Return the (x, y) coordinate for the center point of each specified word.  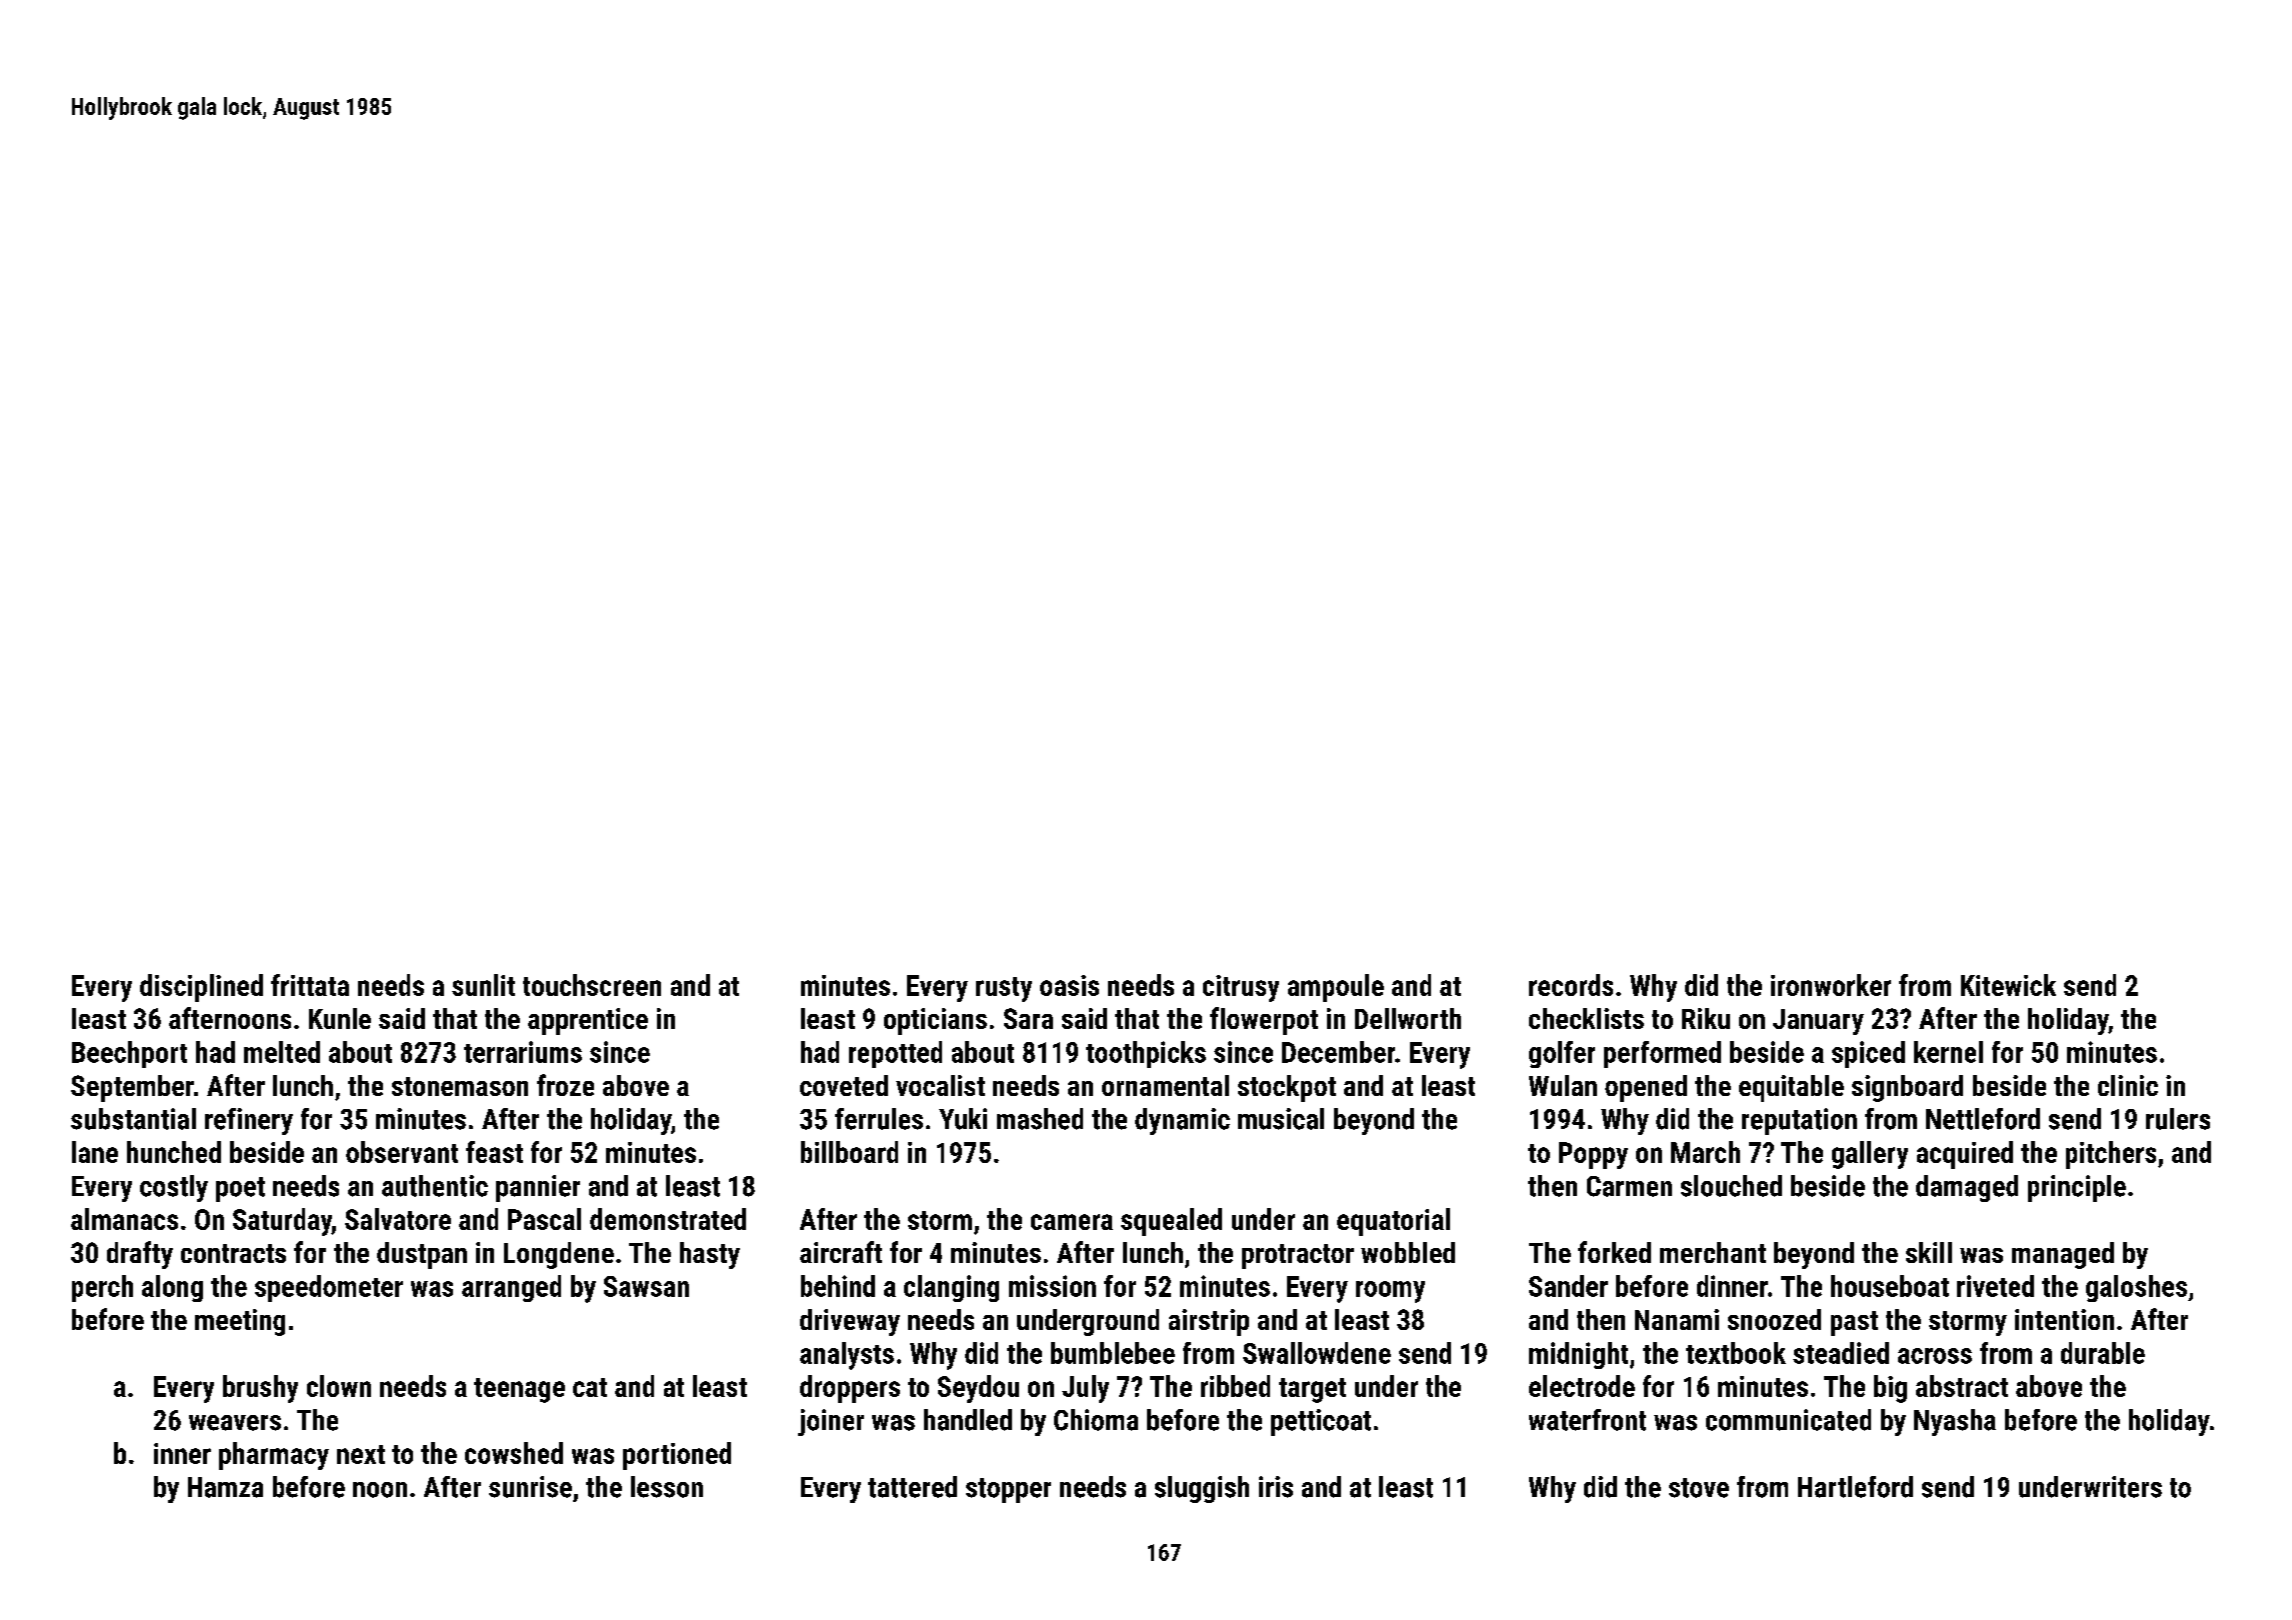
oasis (1069, 985)
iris (1276, 1487)
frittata (310, 985)
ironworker (1831, 985)
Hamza (225, 1487)
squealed (1171, 1222)
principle (2077, 1188)
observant (402, 1152)
